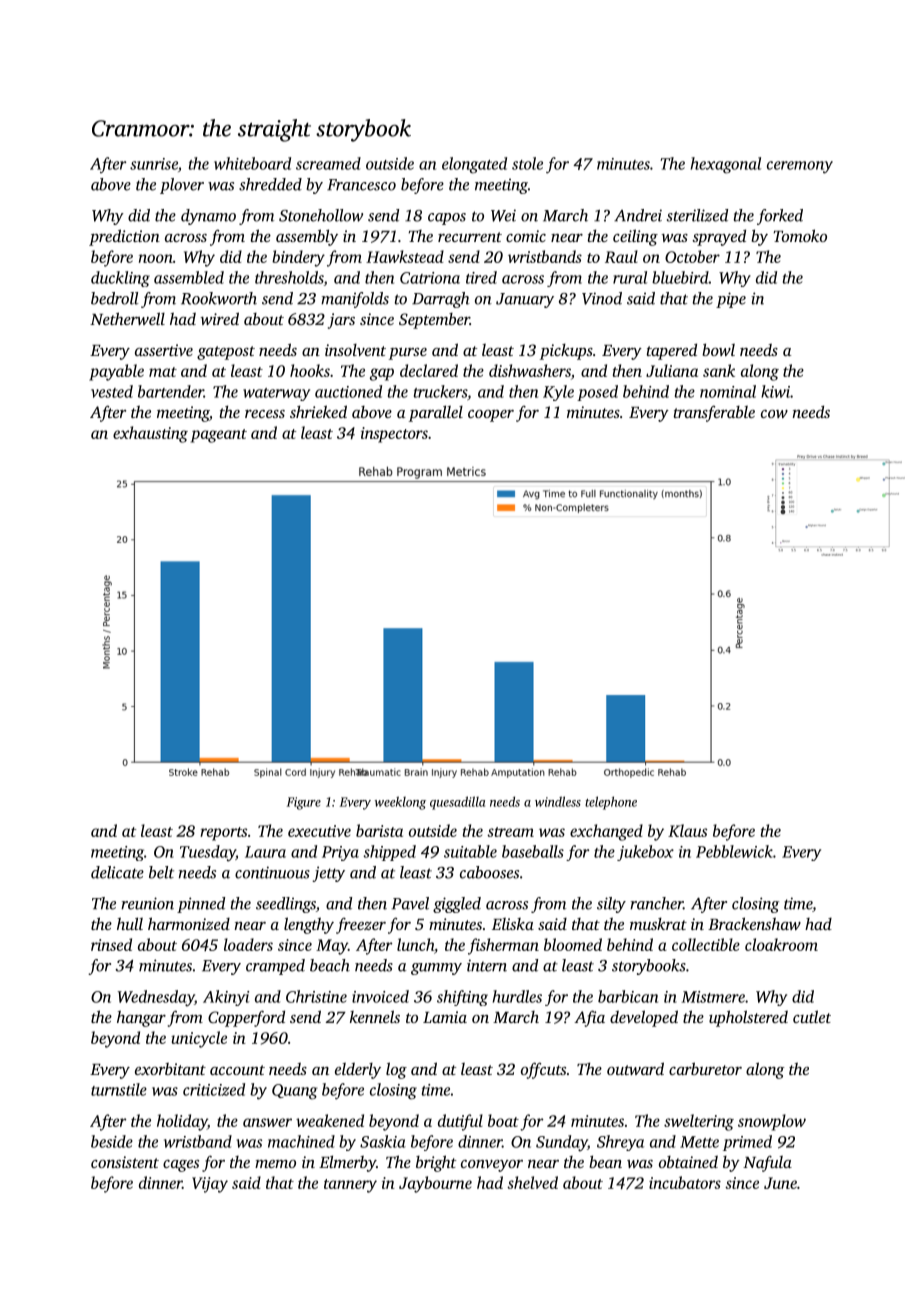 The image size is (924, 1308). What do you see at coordinates (265, 414) in the screenshot?
I see `recess` at bounding box center [265, 414].
